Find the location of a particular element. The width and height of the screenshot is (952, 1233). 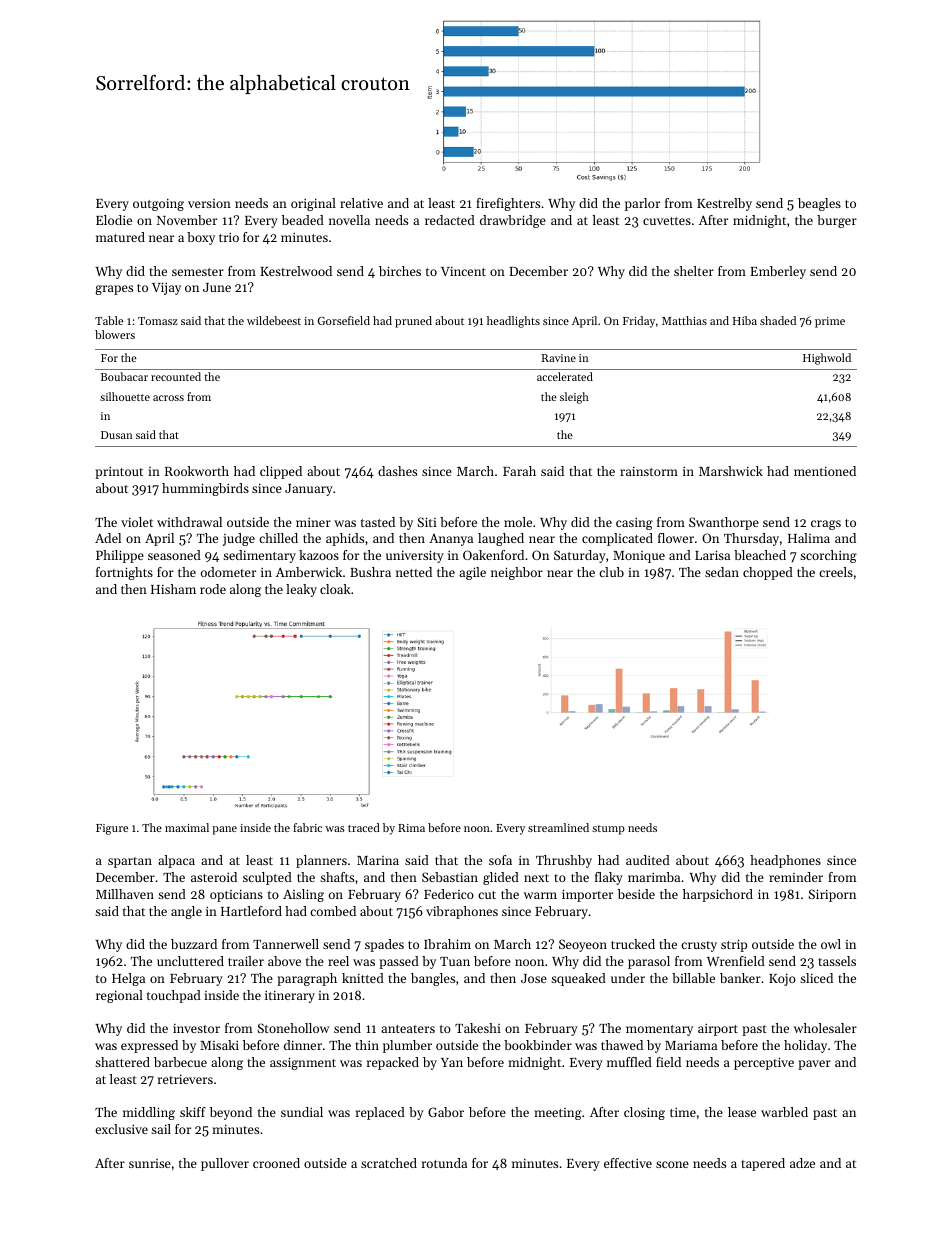

adze is located at coordinates (802, 1163).
